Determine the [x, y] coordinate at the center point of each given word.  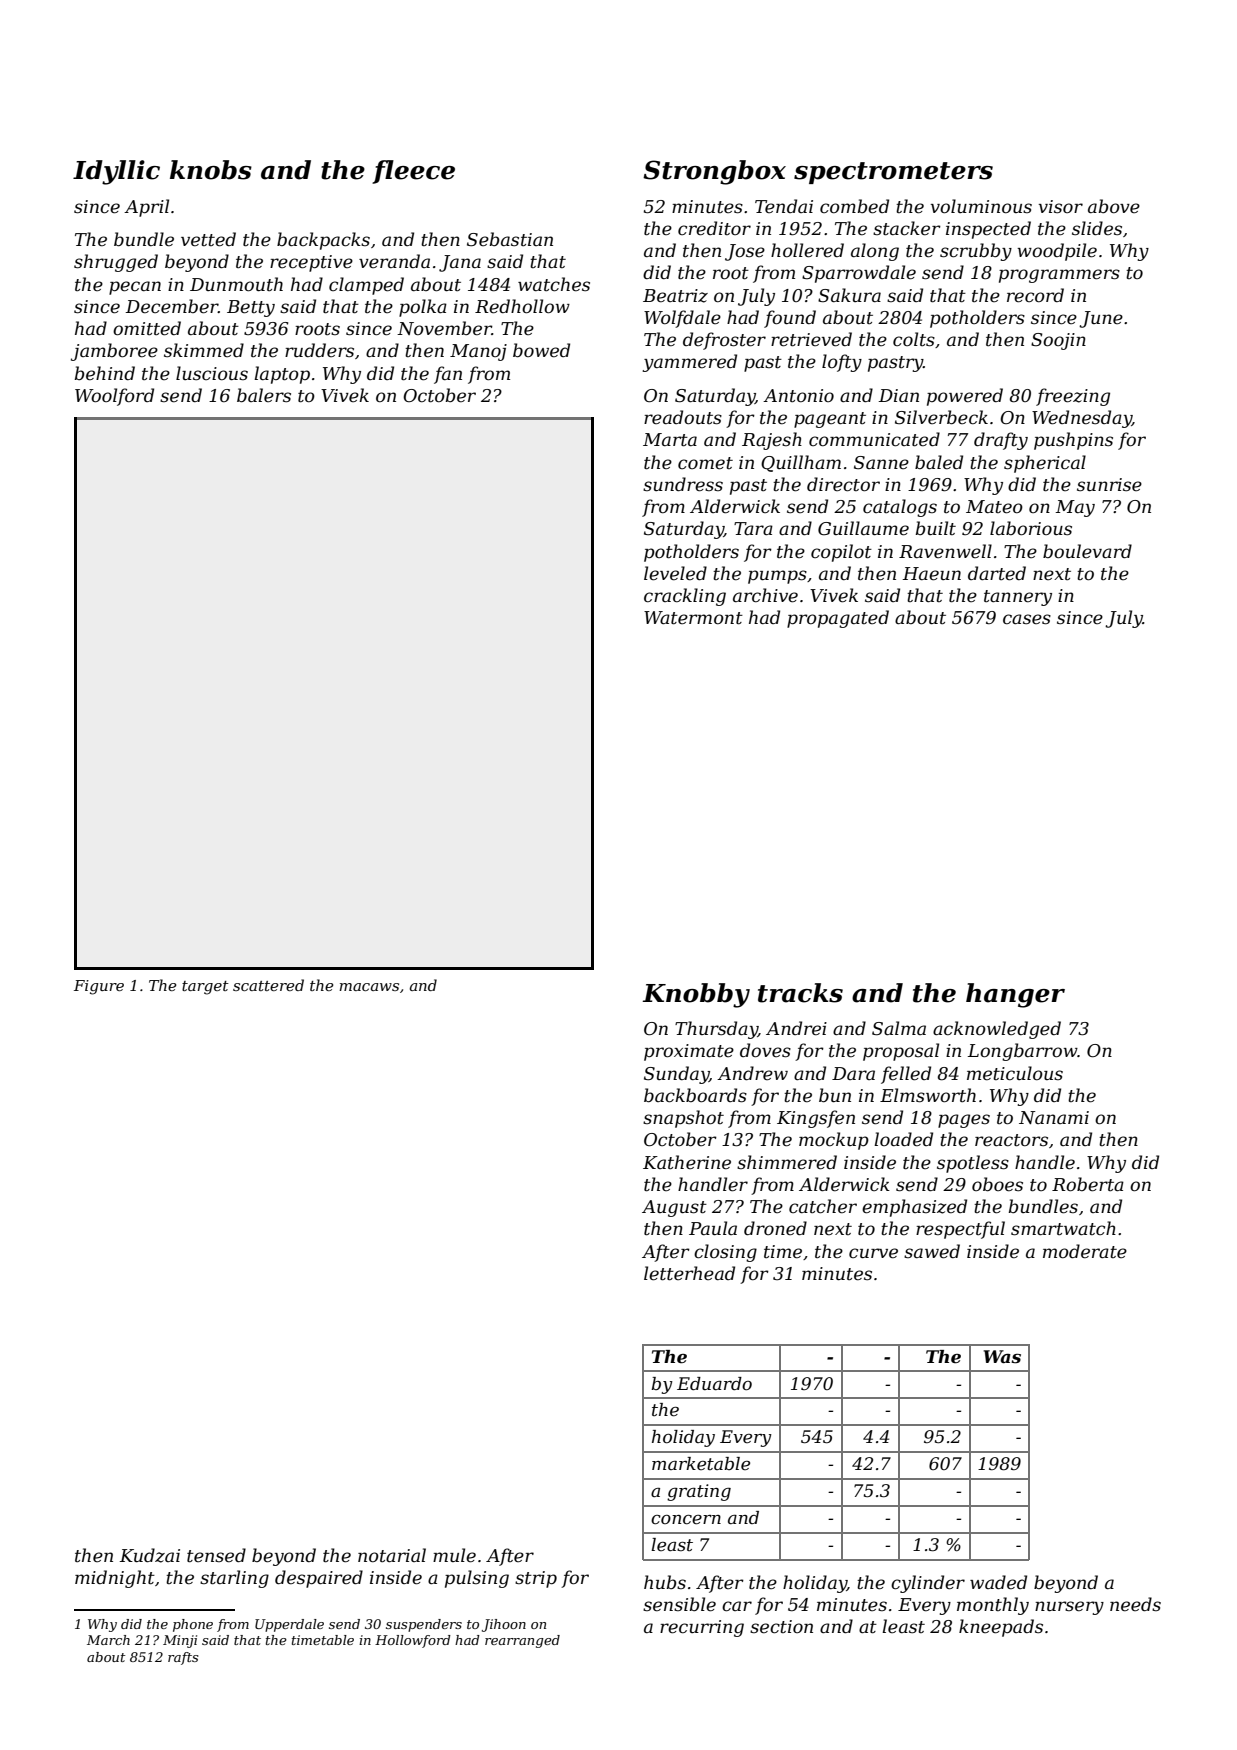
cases [1027, 619]
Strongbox [714, 172]
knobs [211, 170]
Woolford [114, 397]
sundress [683, 484]
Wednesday [1082, 419]
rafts [183, 1658]
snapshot [683, 1119]
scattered [268, 985]
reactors [1011, 1140]
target [205, 988]
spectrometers [893, 173]
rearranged [522, 1641]
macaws [369, 987]
